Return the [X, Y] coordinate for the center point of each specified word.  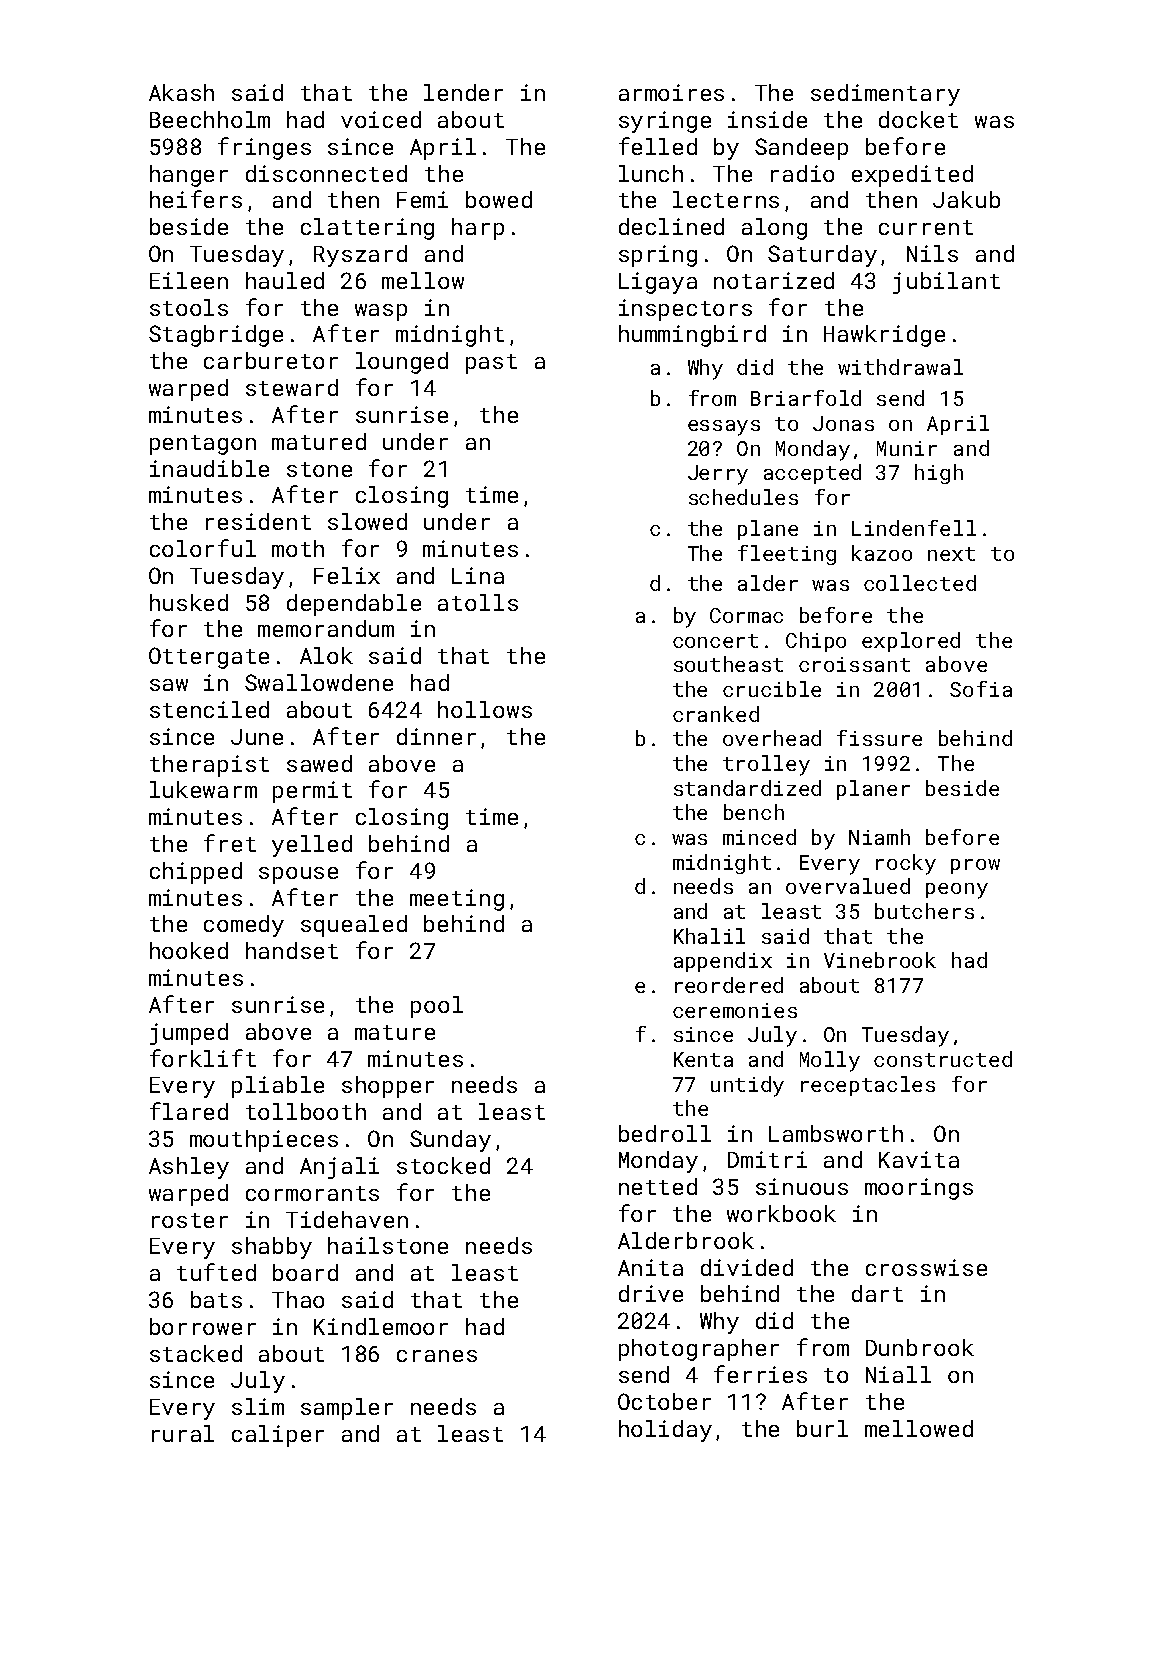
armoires [671, 92]
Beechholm [210, 119]
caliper [278, 1436]
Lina [478, 575]
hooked [189, 950]
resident [258, 521]
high [939, 474]
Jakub [966, 199]
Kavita [919, 1159]
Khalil [709, 936]
